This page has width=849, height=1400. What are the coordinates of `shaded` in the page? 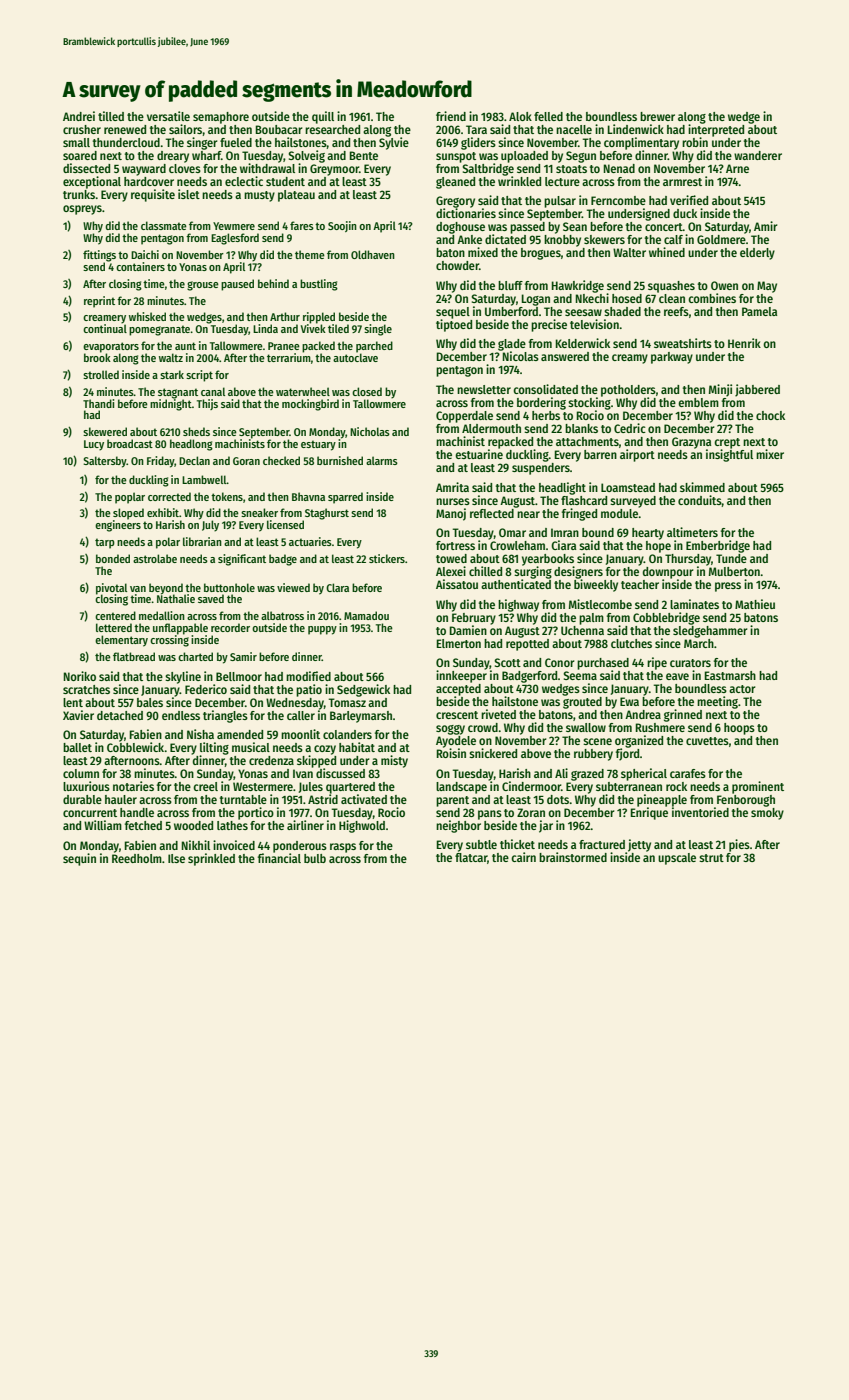 It's located at (622, 311).
